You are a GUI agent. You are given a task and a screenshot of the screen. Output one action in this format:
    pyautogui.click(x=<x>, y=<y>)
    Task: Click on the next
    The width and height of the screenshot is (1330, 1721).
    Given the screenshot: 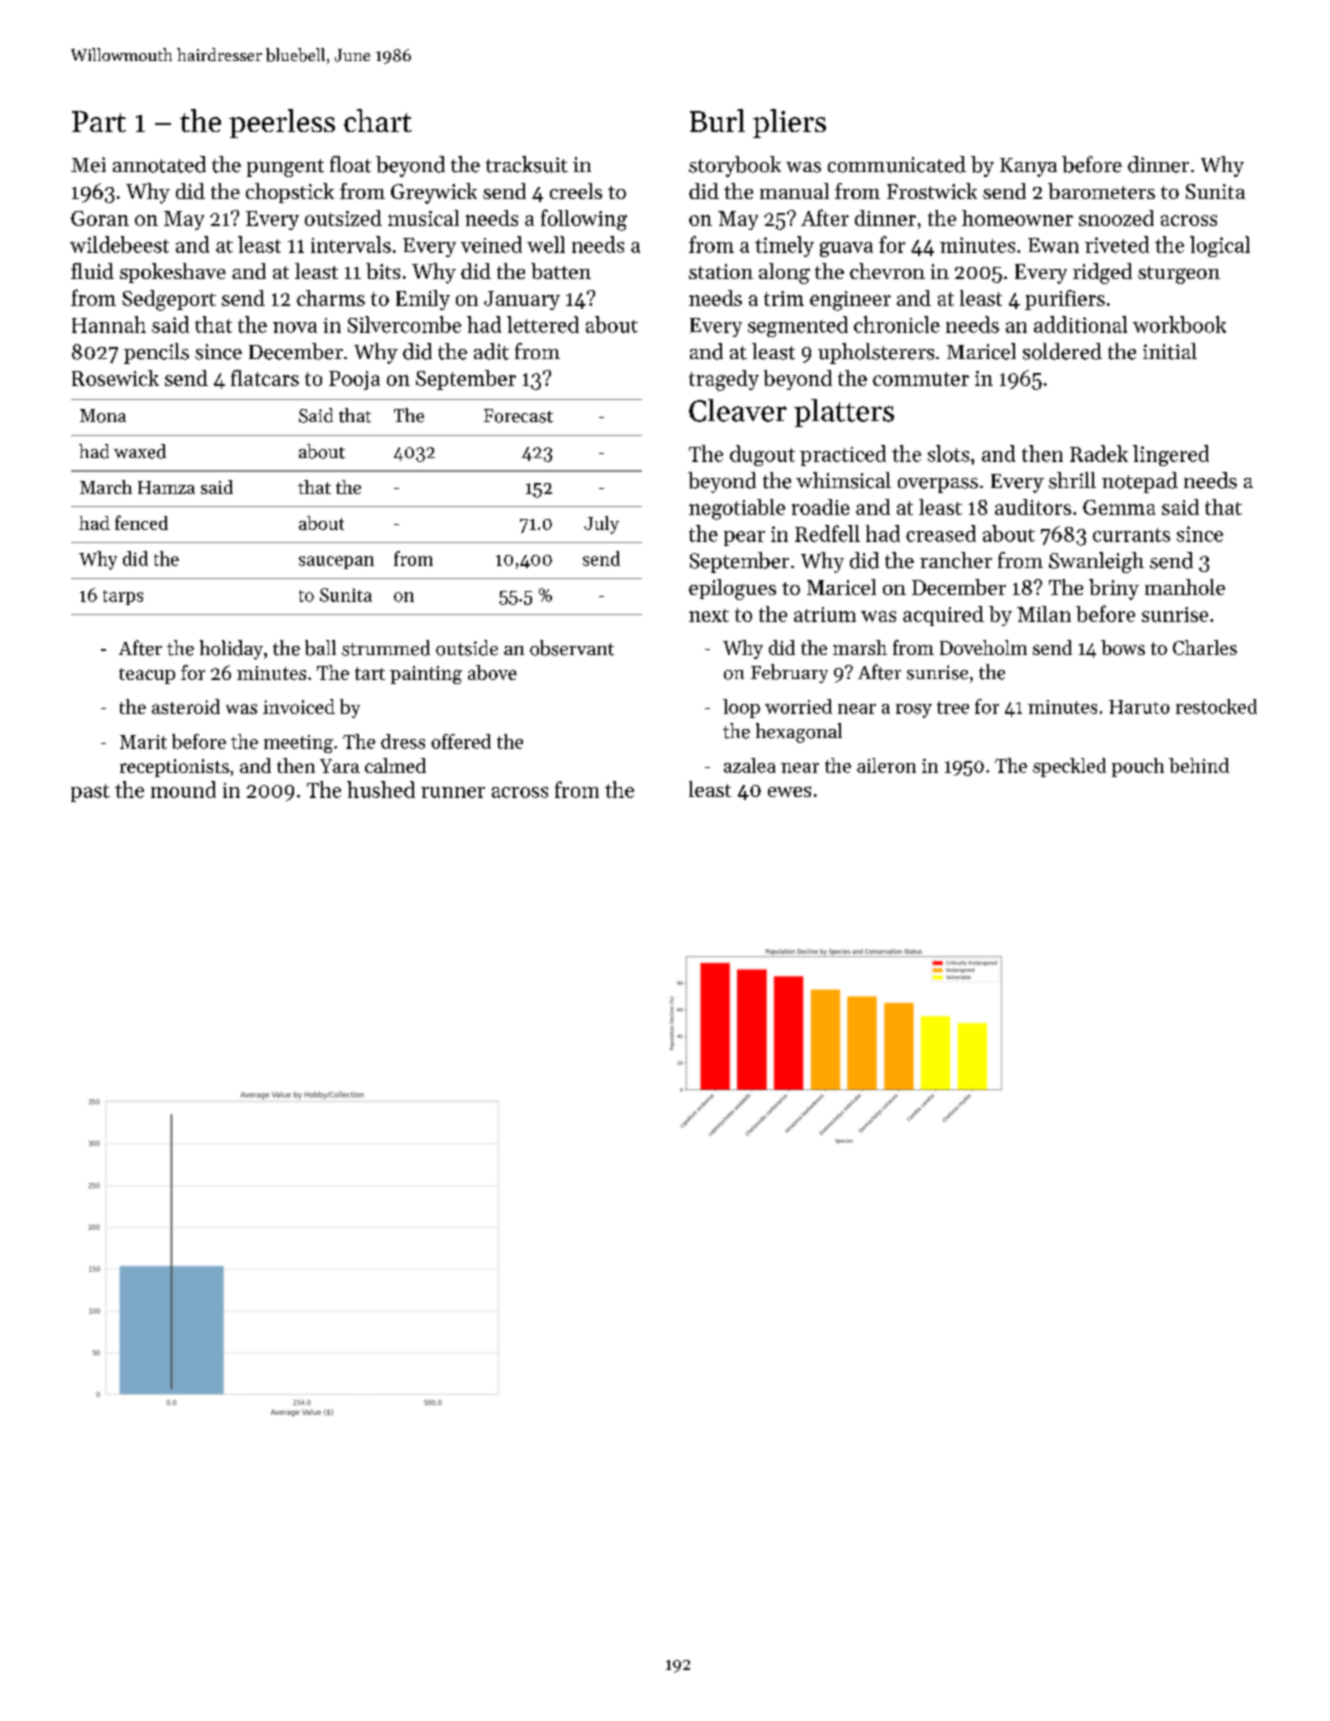 What is the action you would take?
    pyautogui.click(x=709, y=615)
